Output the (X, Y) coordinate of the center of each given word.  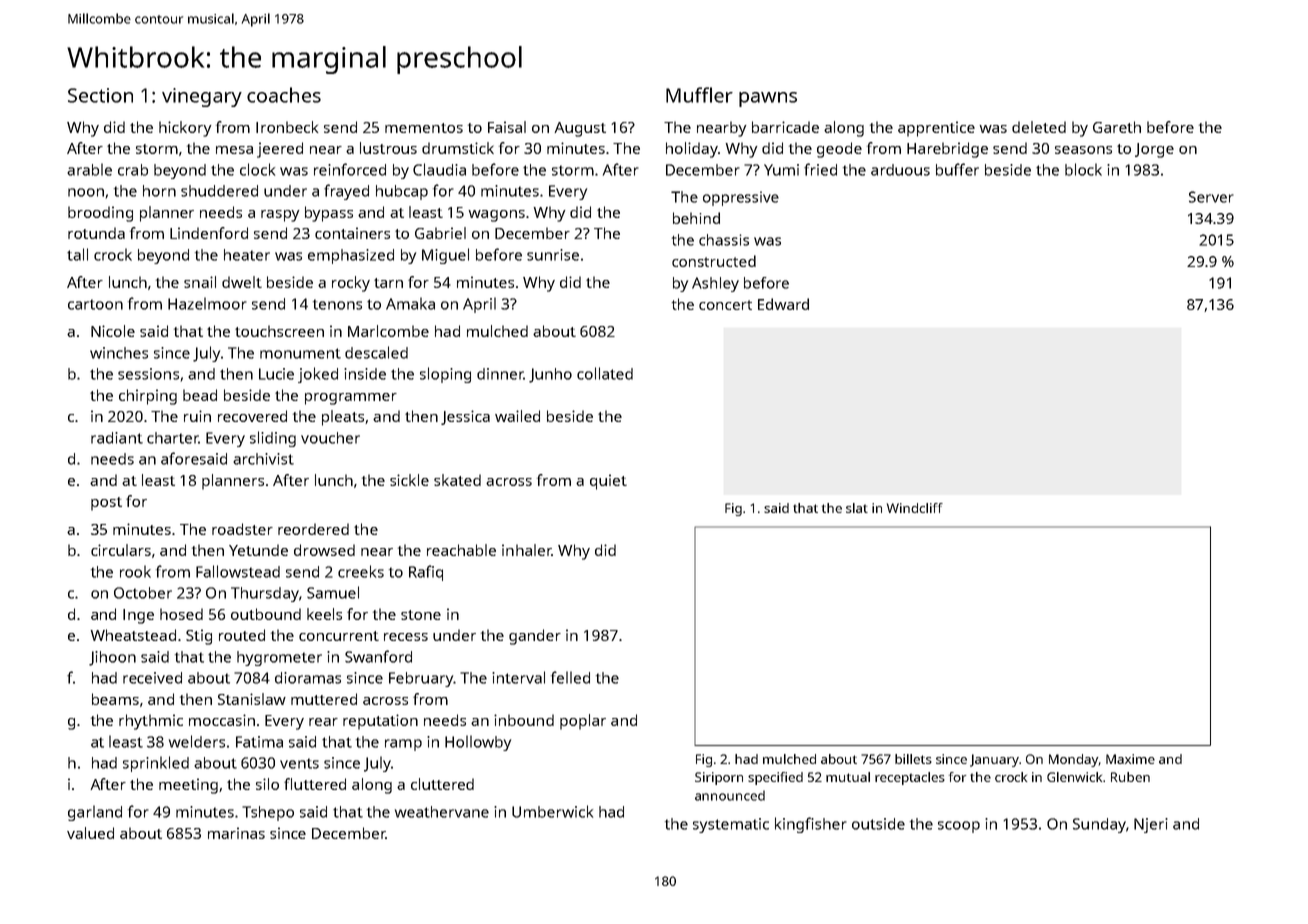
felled (570, 677)
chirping (148, 397)
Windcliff (915, 508)
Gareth (1117, 127)
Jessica (465, 417)
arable (89, 169)
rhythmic (151, 722)
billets (913, 759)
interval (518, 677)
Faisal (507, 127)
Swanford (378, 656)
